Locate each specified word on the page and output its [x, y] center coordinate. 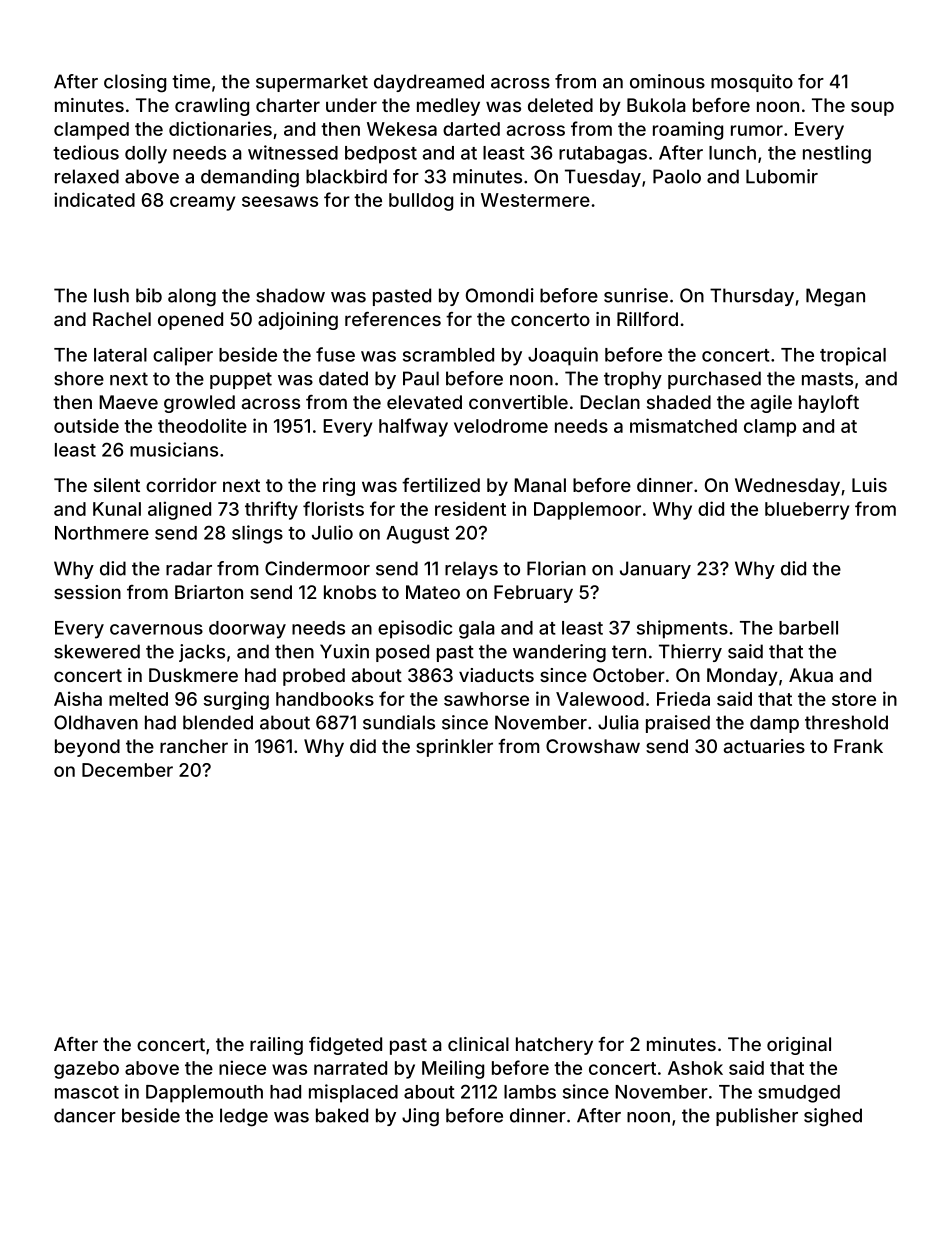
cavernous [156, 629]
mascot [87, 1092]
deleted [560, 105]
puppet [241, 380]
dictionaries [220, 128]
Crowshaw [593, 746]
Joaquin [563, 356]
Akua [811, 675]
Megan [835, 297]
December [127, 770]
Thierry [690, 653]
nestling [837, 154]
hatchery [554, 1046]
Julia [618, 722]
